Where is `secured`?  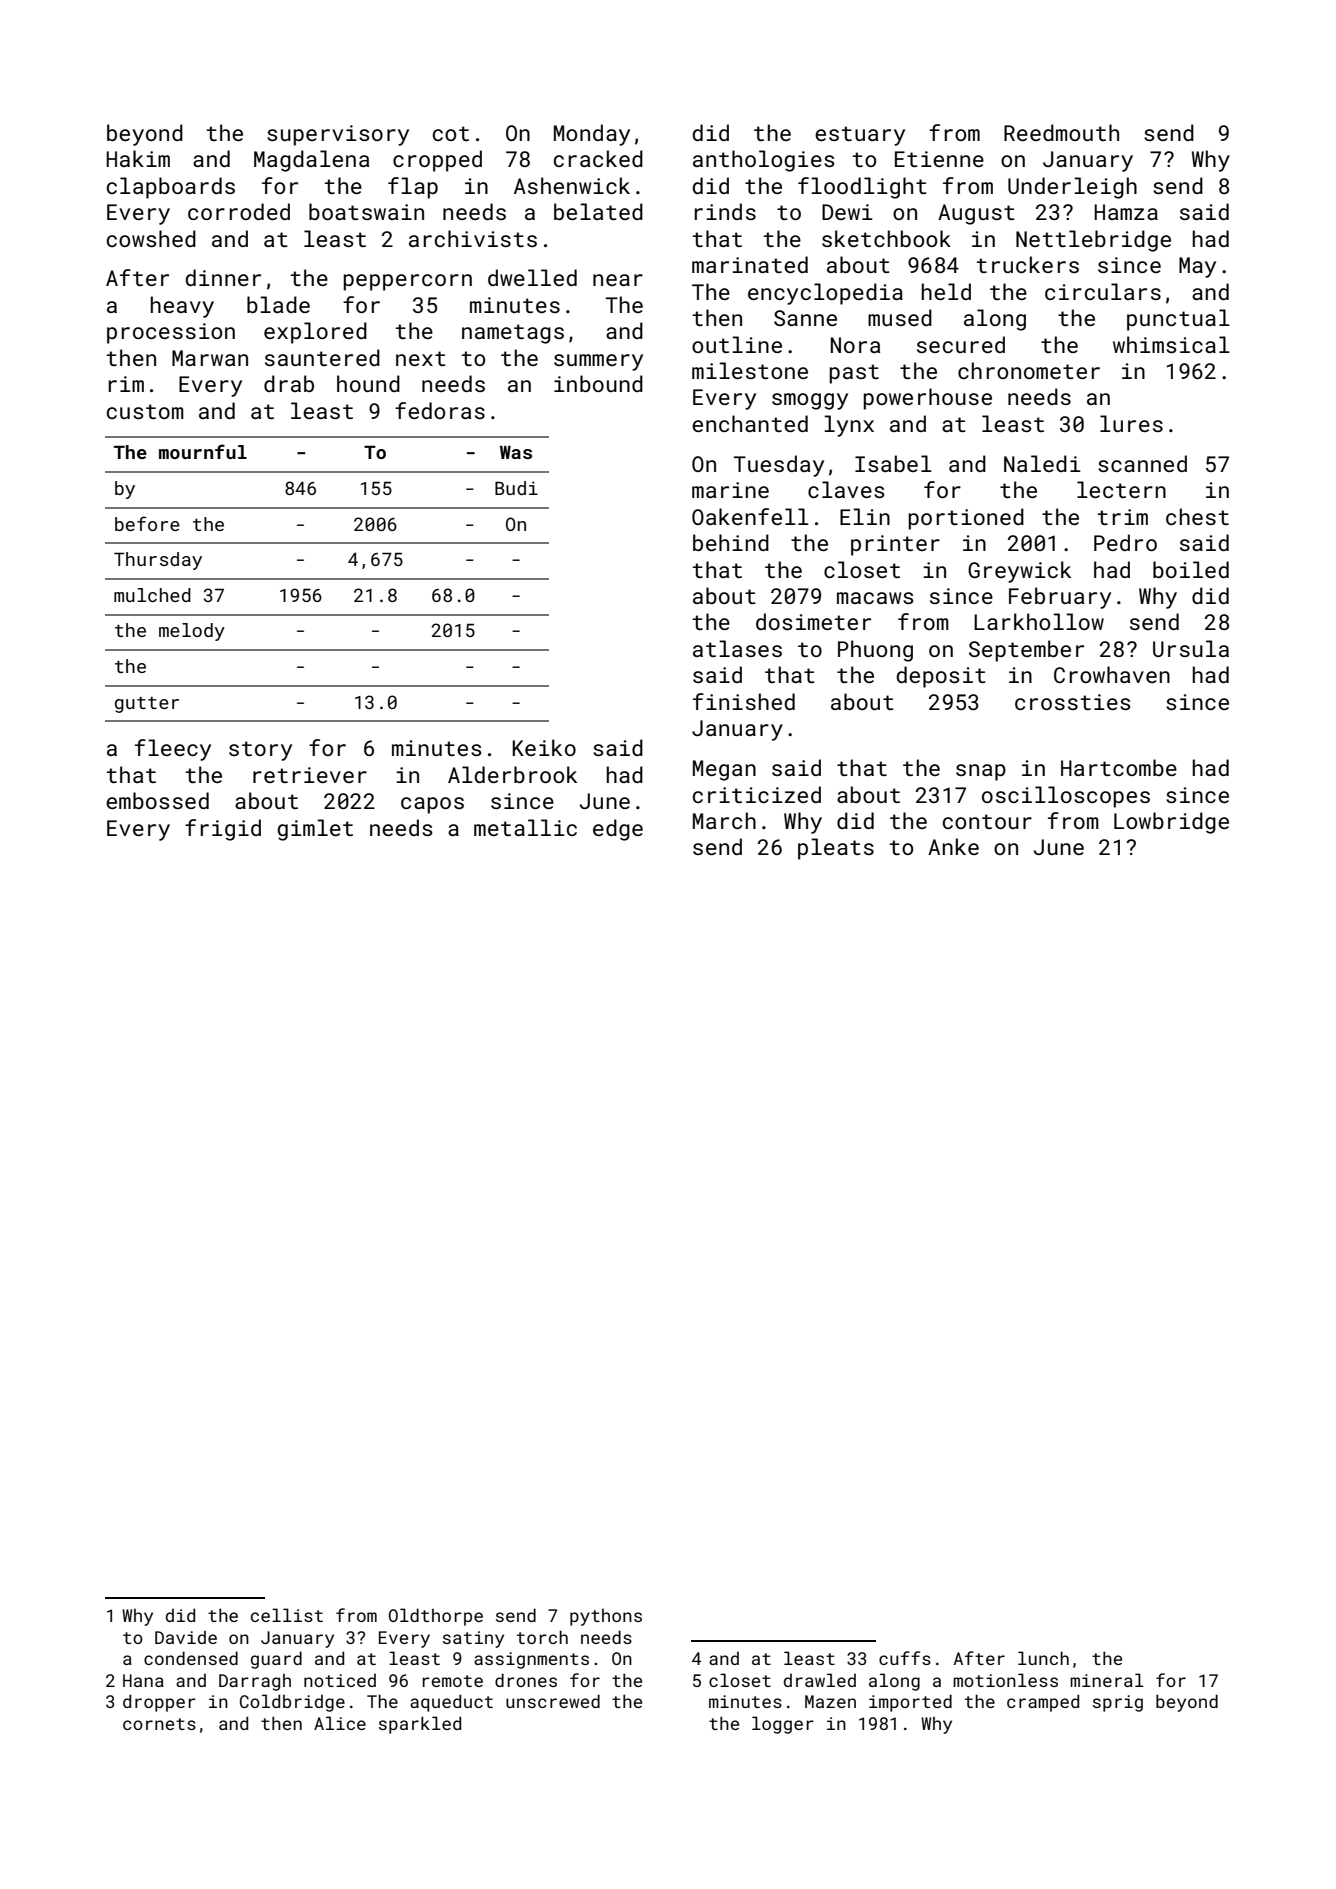 secured is located at coordinates (961, 344).
